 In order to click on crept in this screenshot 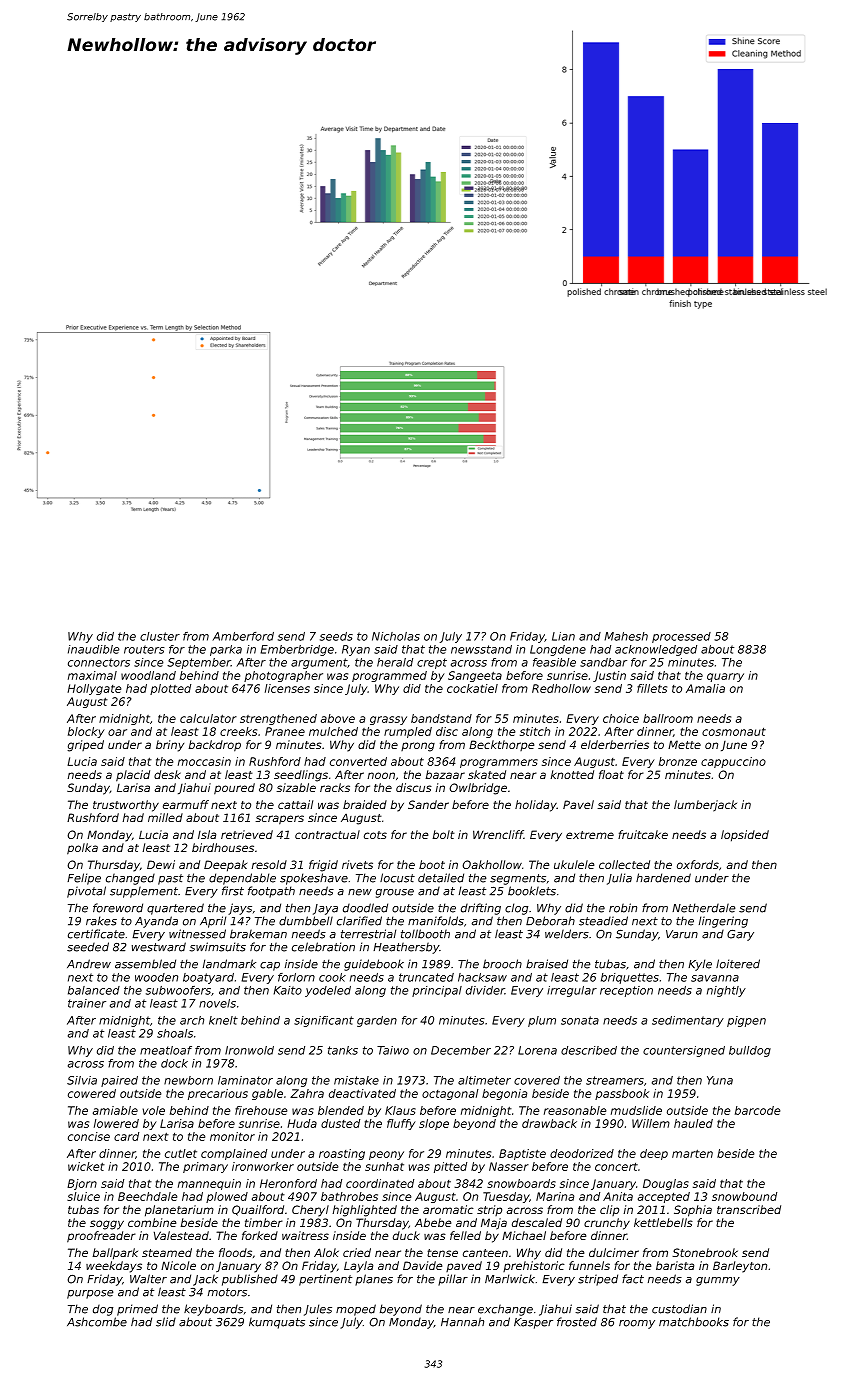, I will do `click(432, 663)`.
